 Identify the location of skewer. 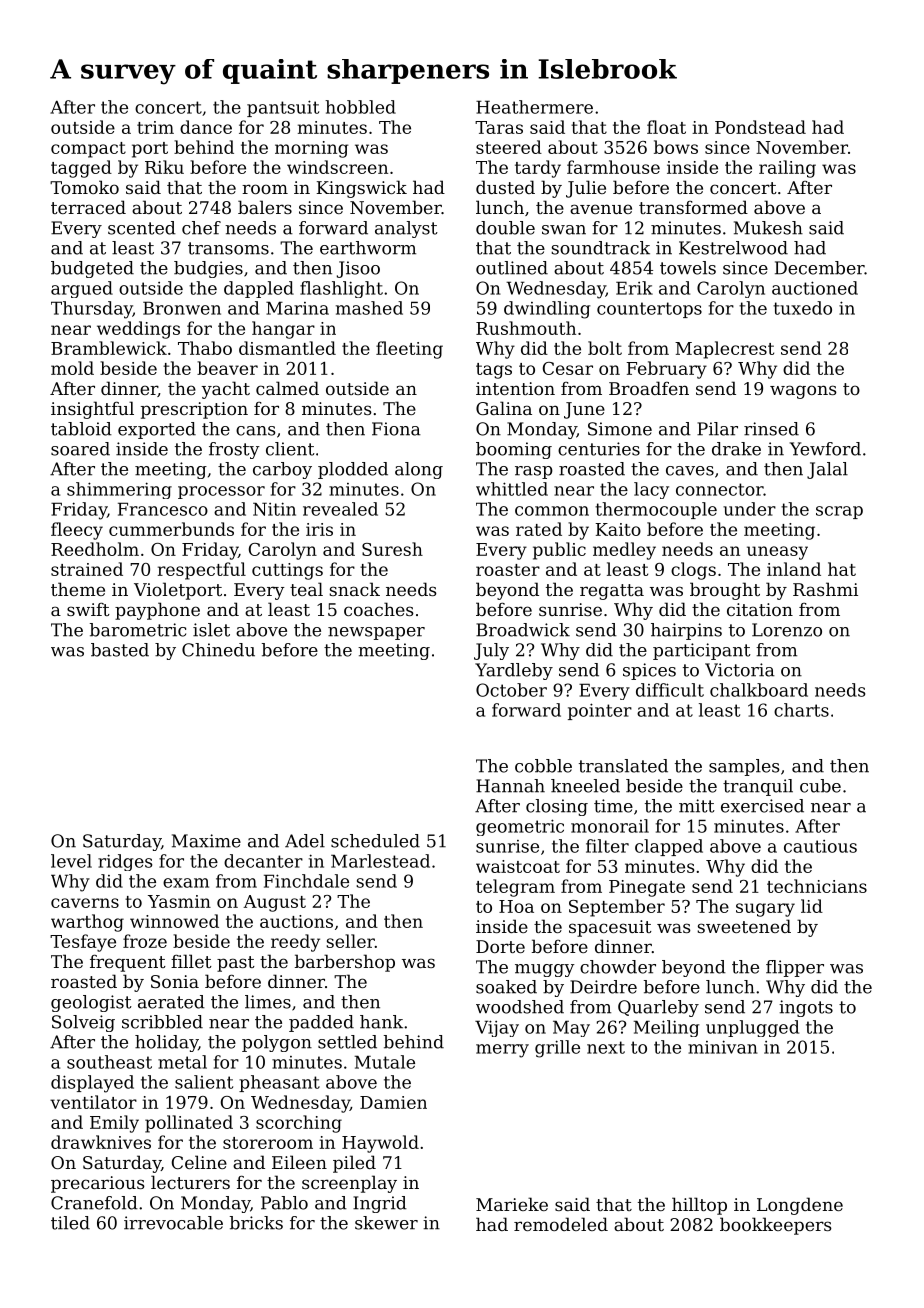
(386, 1223).
